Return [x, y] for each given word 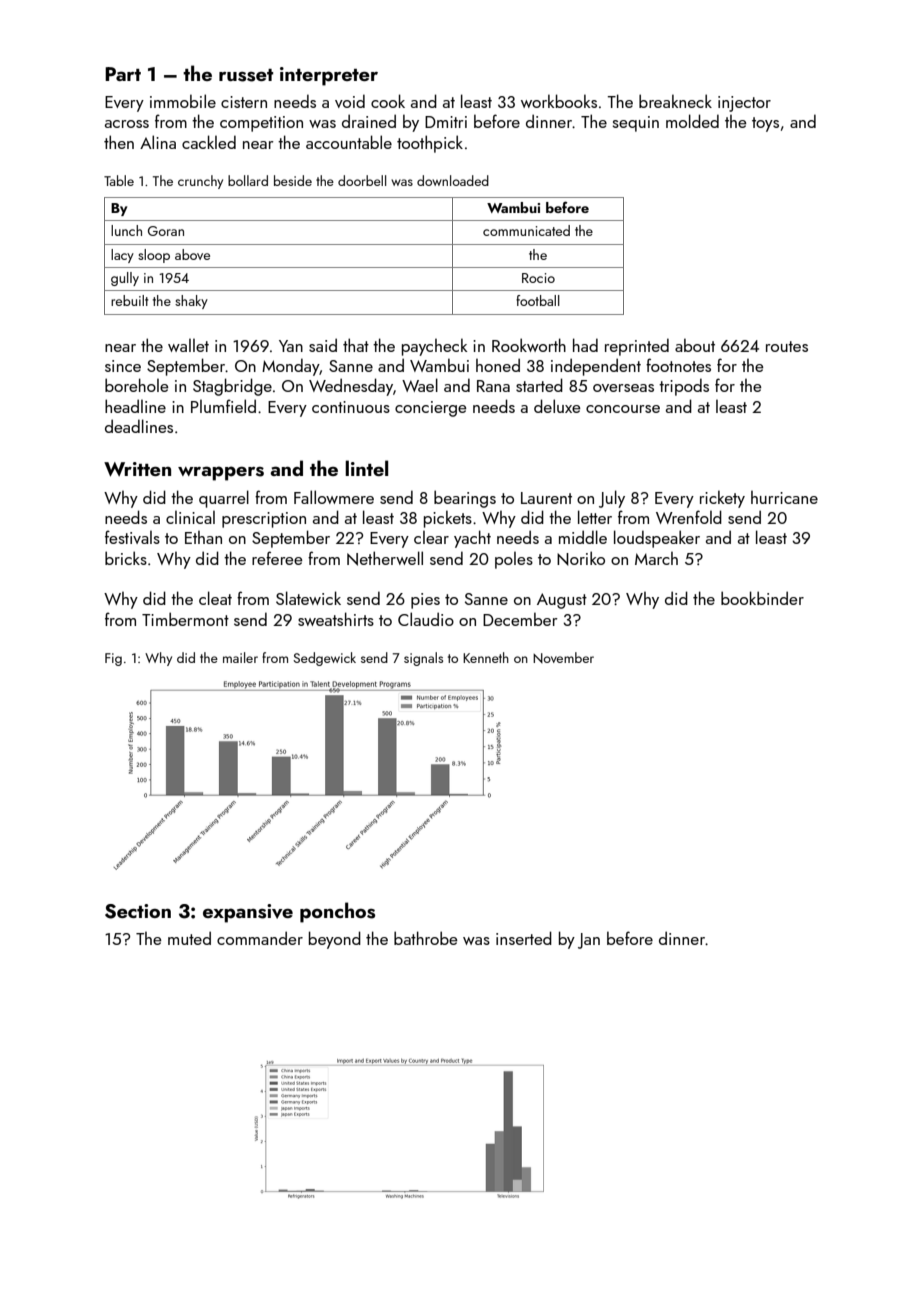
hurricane [784, 497]
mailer [240, 657]
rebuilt [129, 300]
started [539, 385]
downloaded [453, 180]
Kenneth [486, 657]
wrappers [221, 473]
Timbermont [185, 619]
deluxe [557, 406]
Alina [158, 142]
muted [189, 938]
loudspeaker [657, 539]
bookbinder [762, 598]
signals [423, 659]
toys [765, 124]
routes [787, 346]
